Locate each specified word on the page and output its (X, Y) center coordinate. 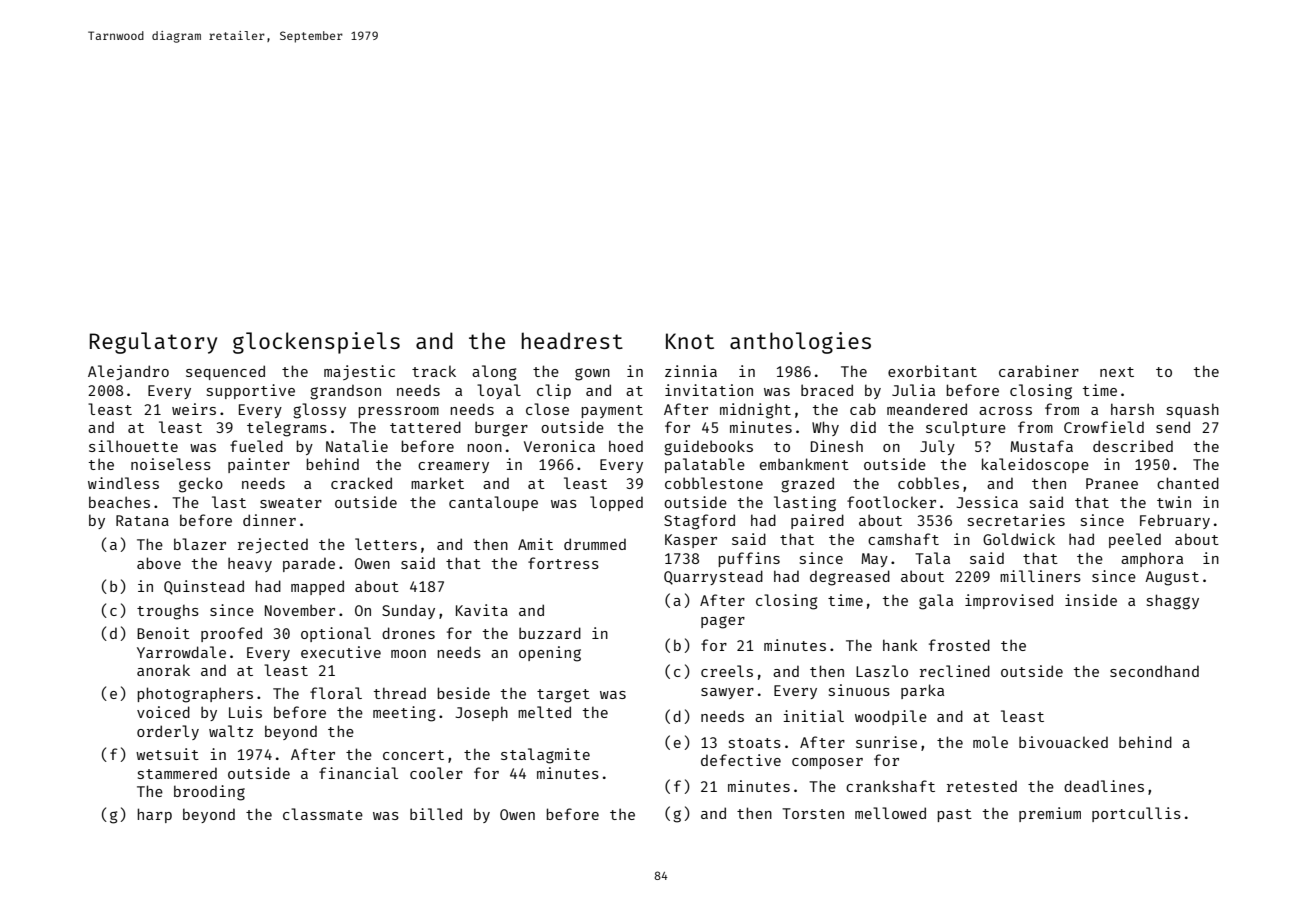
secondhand (1154, 671)
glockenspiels (316, 343)
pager (723, 622)
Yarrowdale (181, 652)
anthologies (800, 343)
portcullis (1136, 814)
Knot (690, 341)
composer (827, 763)
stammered (177, 773)
